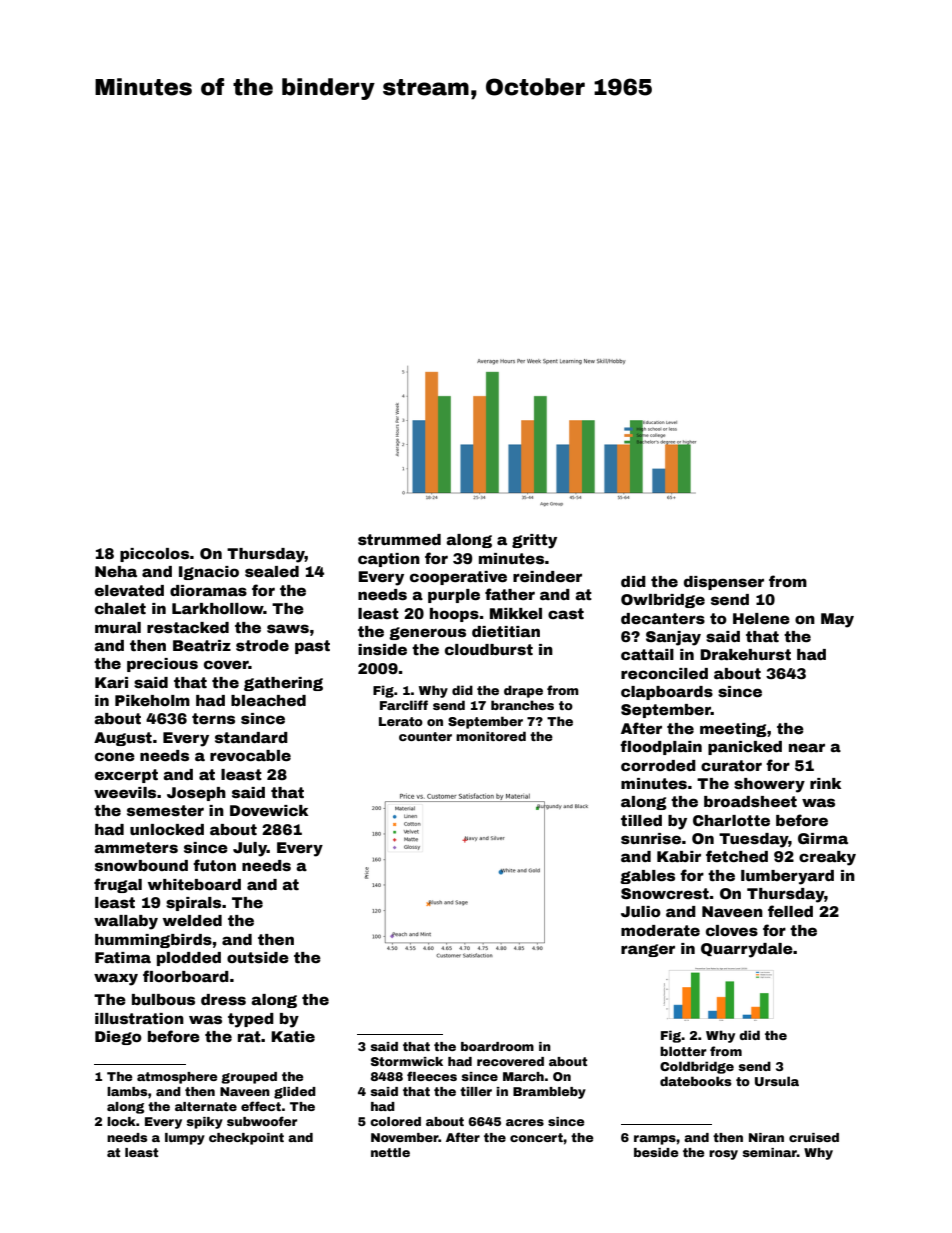 The height and width of the page is (1233, 952). Describe the element at coordinates (165, 810) in the page. I see `semester` at that location.
